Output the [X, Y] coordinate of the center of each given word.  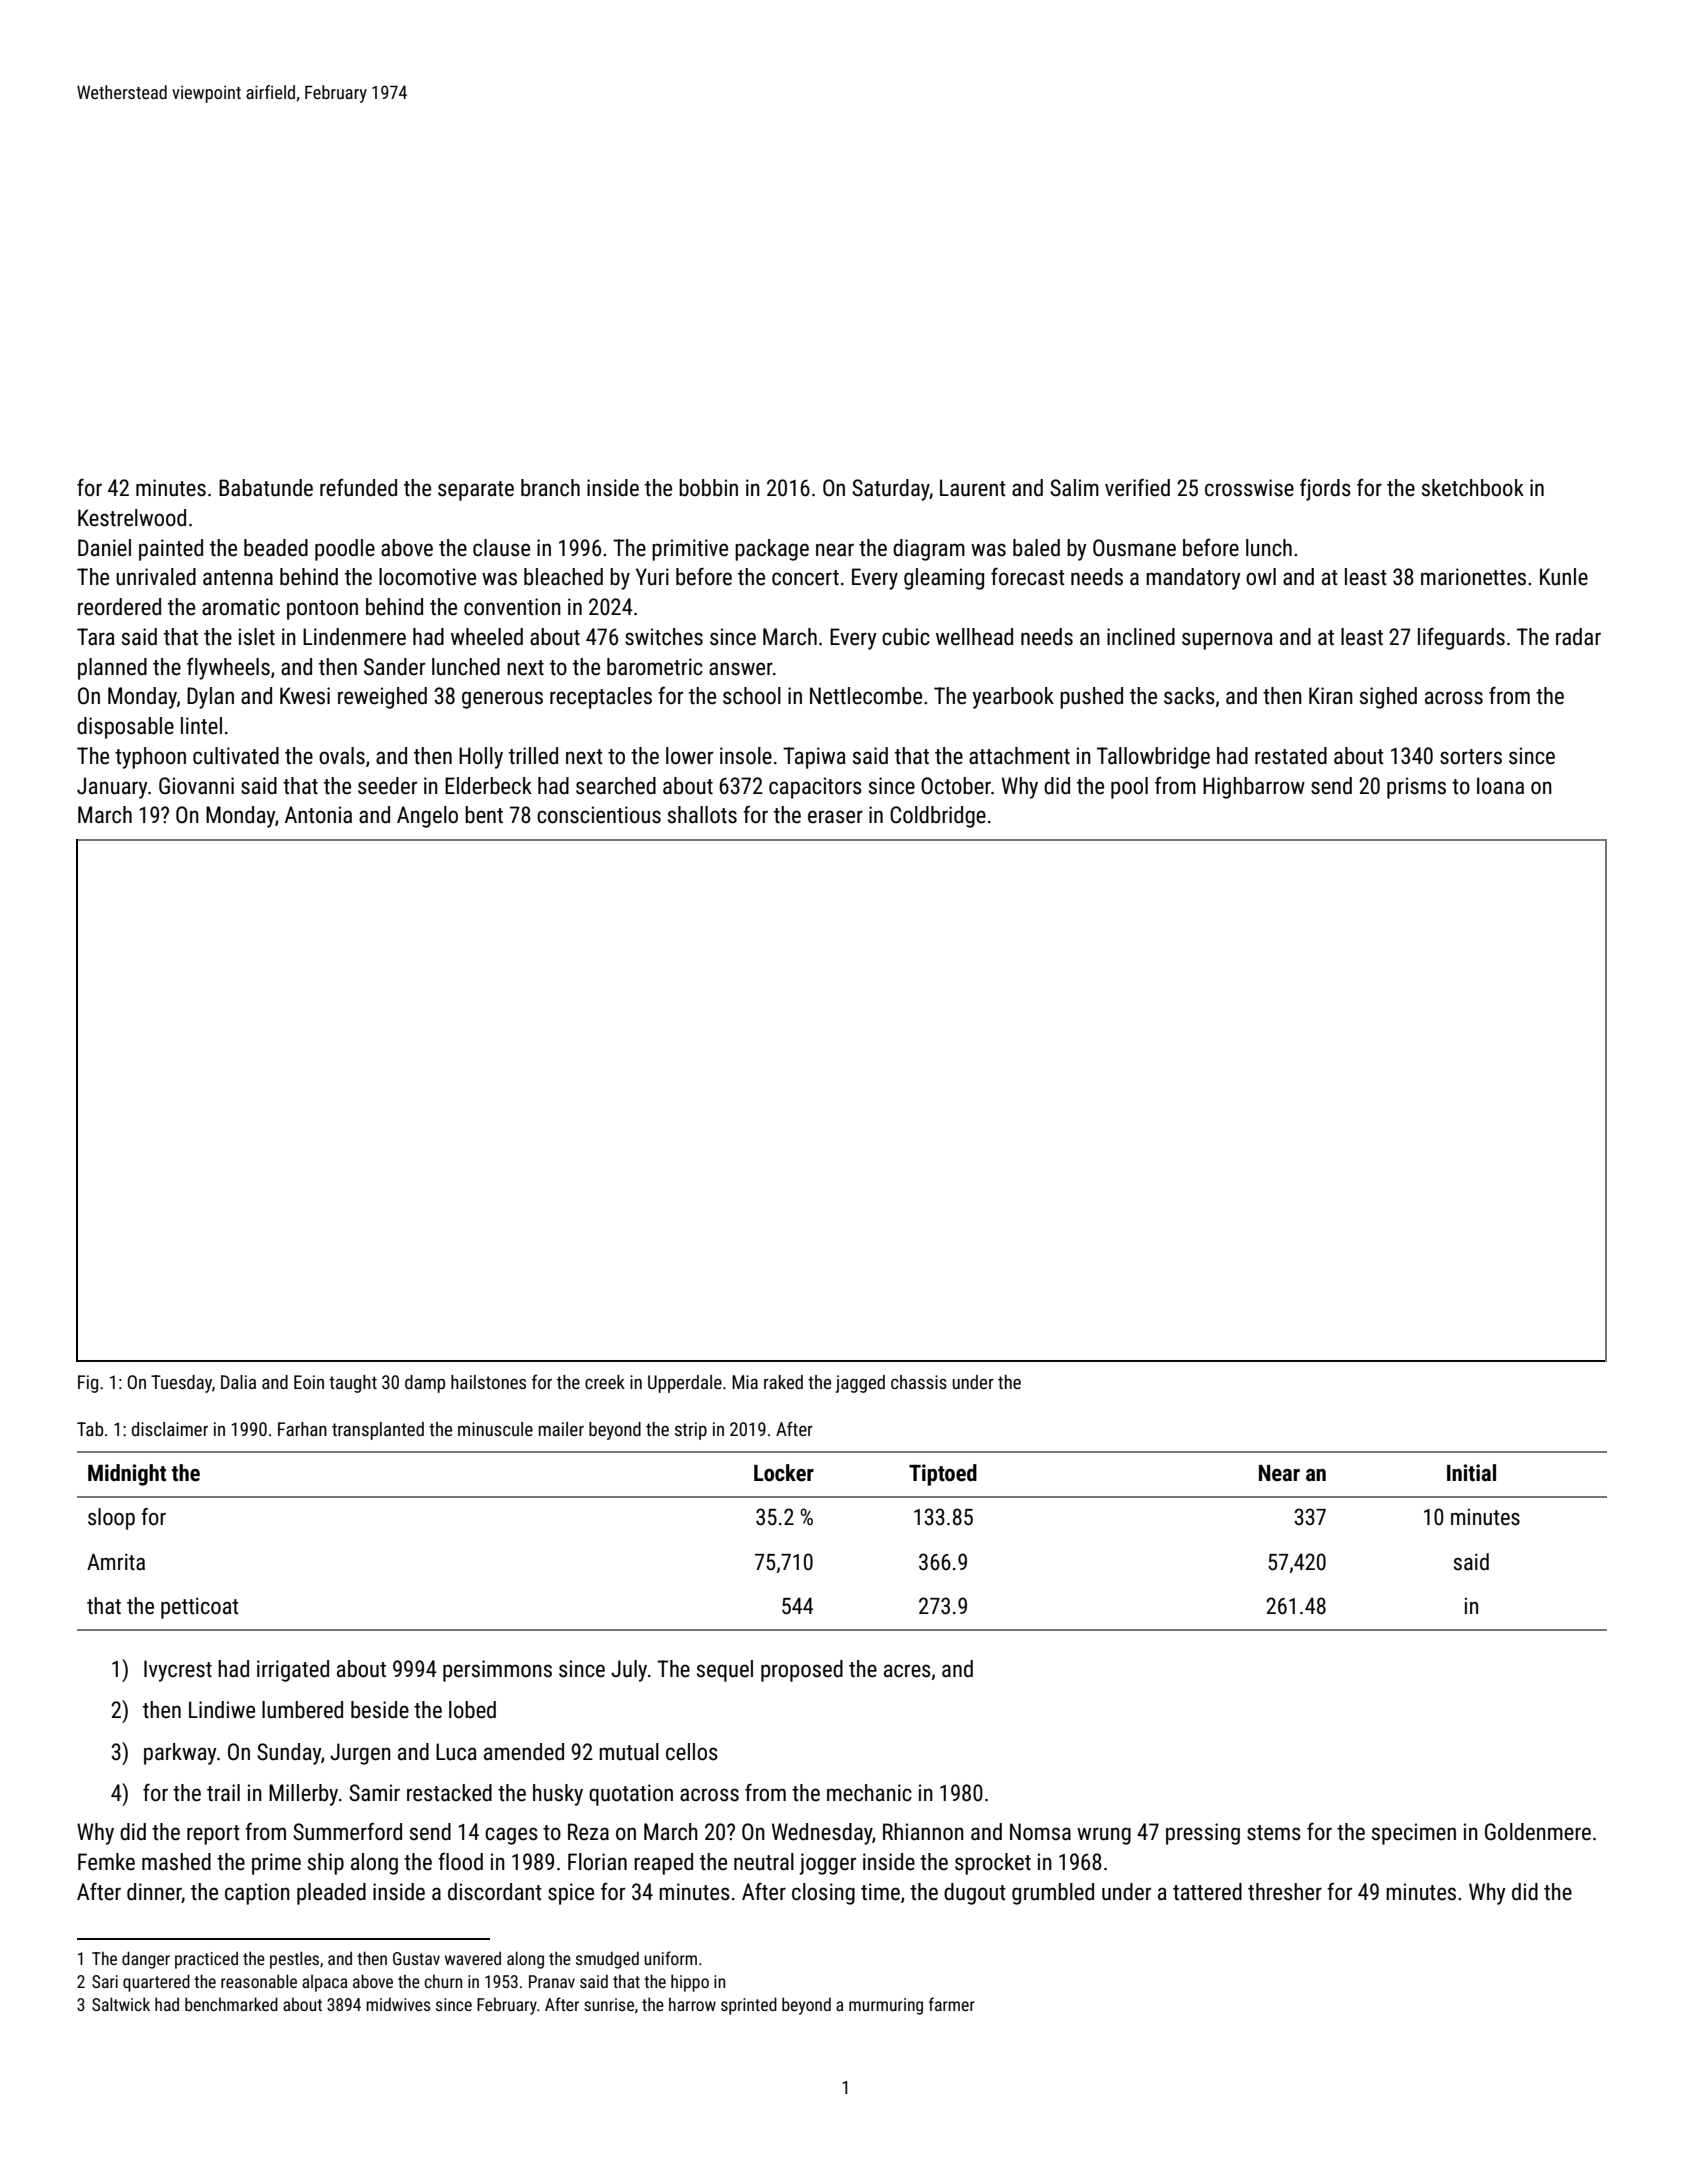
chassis [919, 1382]
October [956, 786]
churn [443, 1981]
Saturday [891, 490]
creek [605, 1382]
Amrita [116, 1562]
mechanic [869, 1793]
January [112, 788]
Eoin [309, 1382]
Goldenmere [1538, 1832]
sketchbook [1473, 488]
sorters [1471, 757]
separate [476, 491]
